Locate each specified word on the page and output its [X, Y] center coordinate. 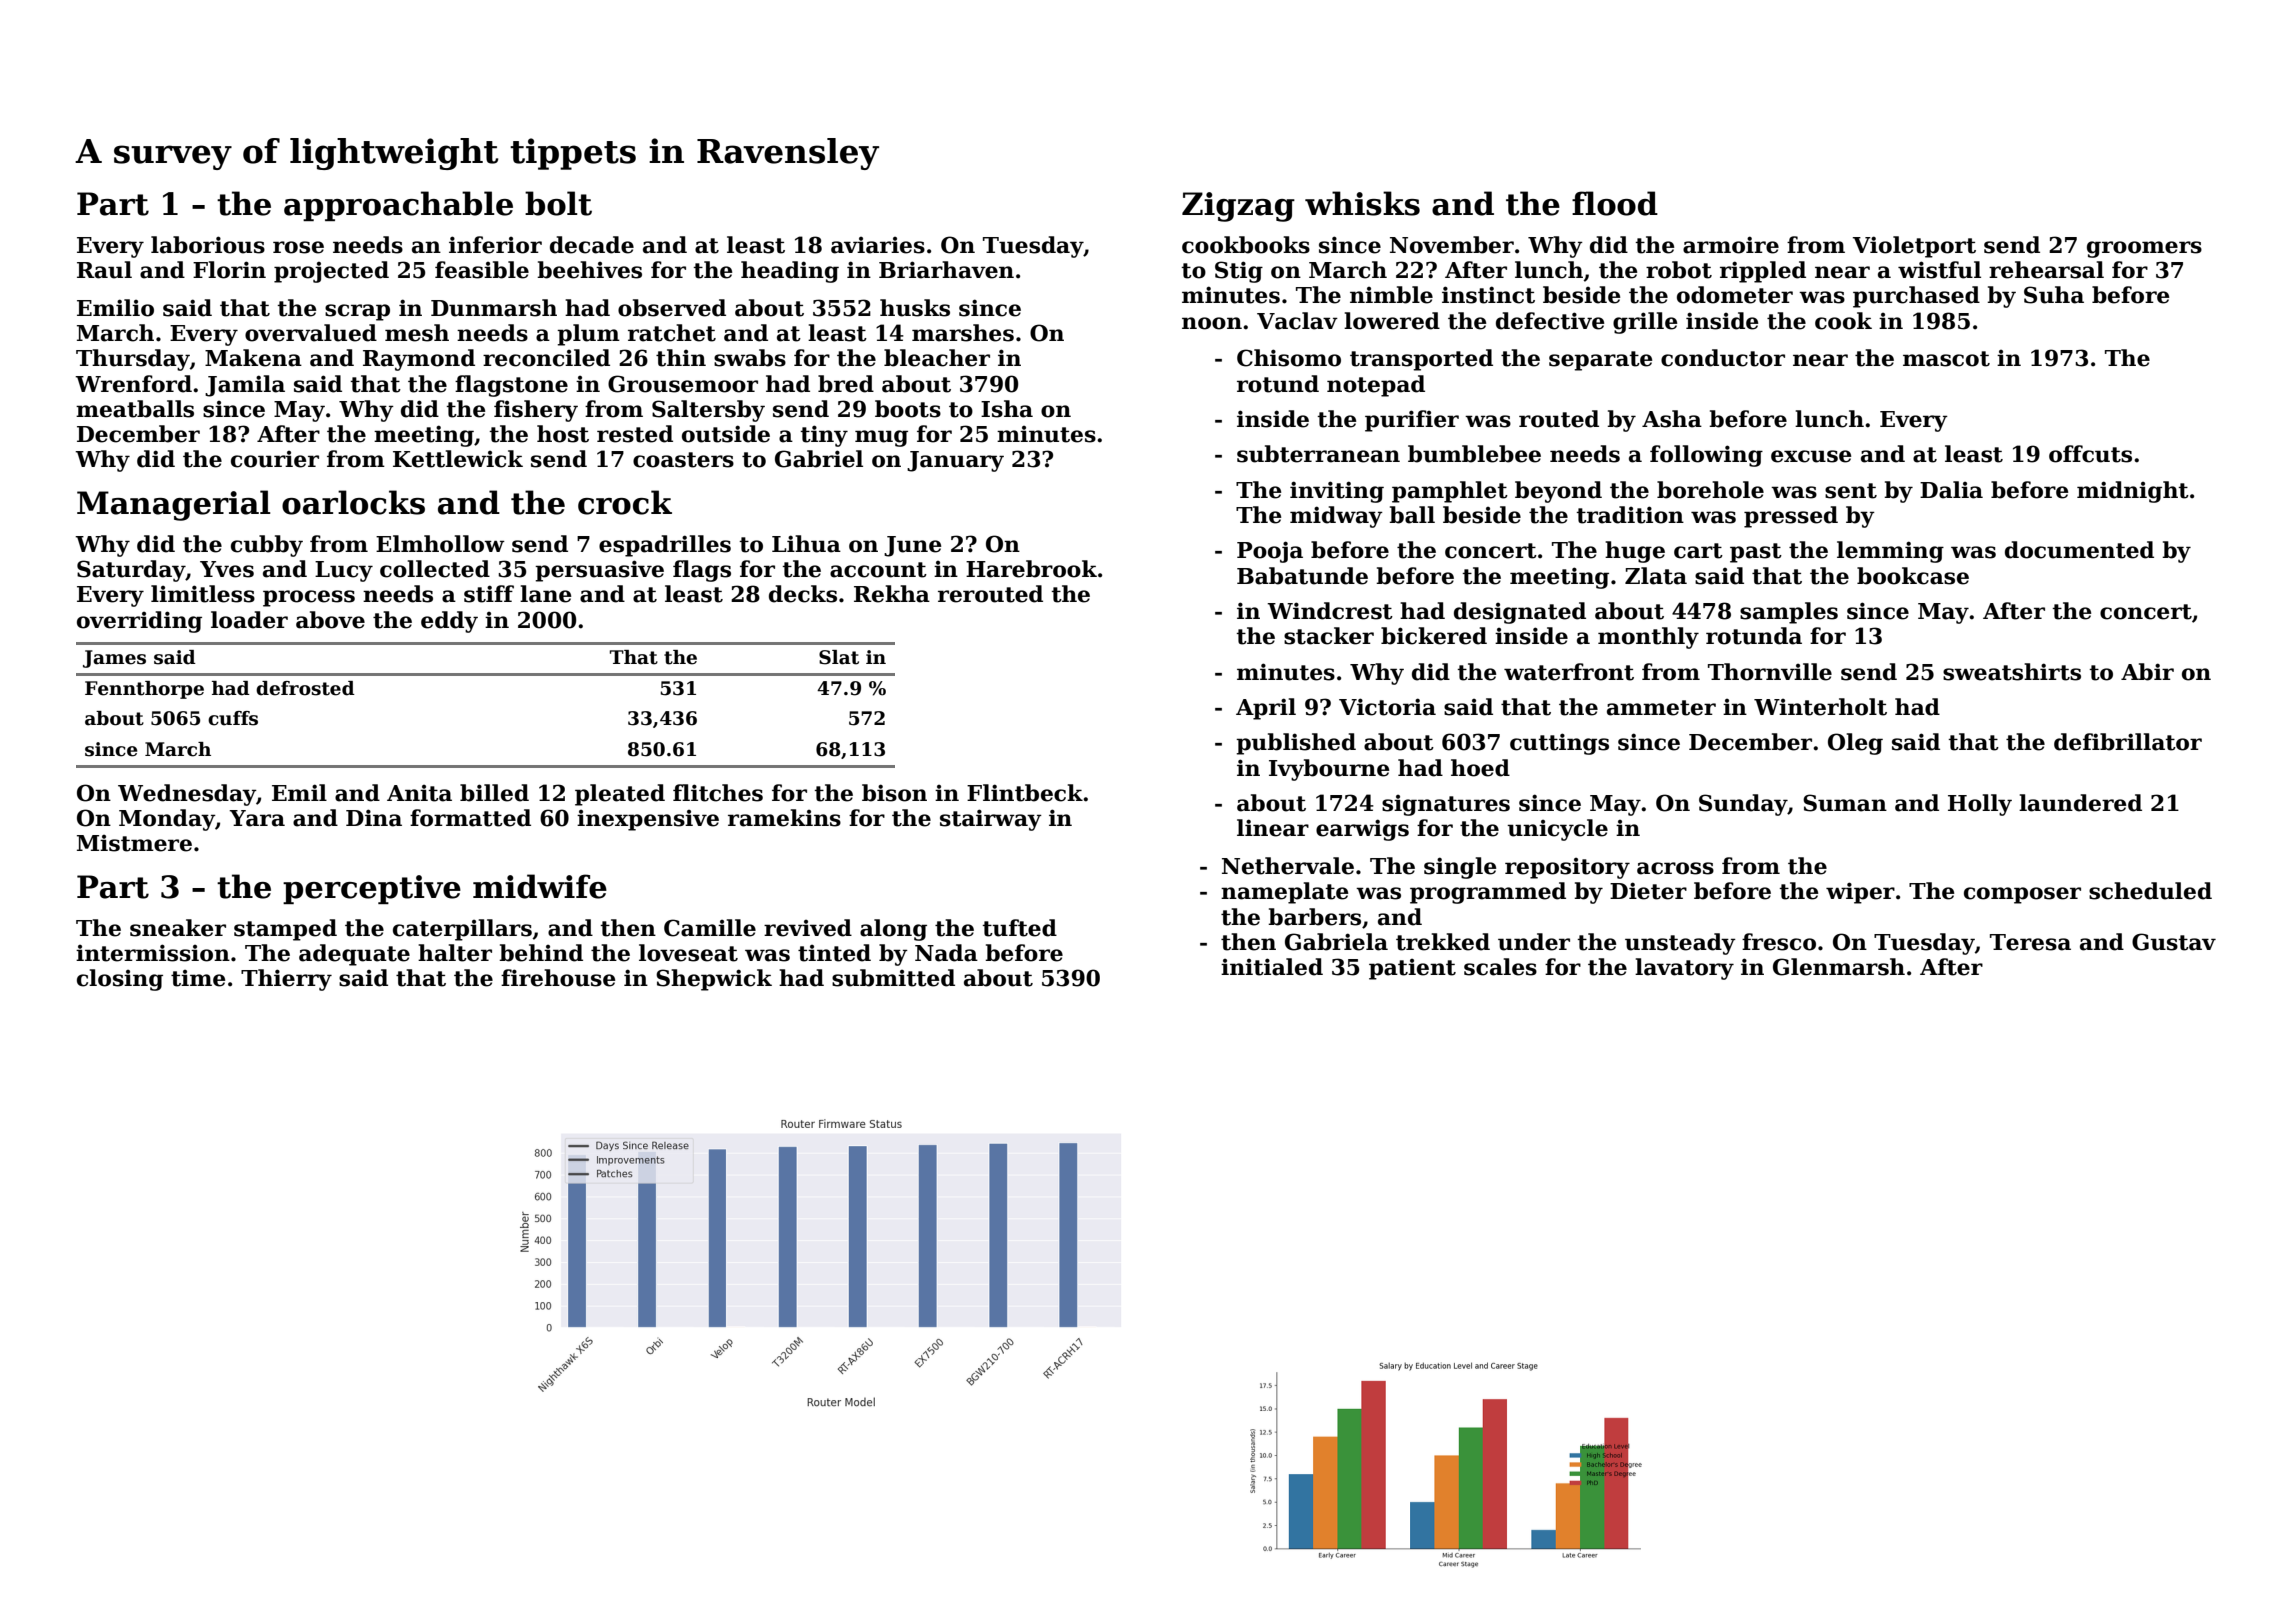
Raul [104, 270]
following [1706, 456]
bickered [1434, 636]
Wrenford [133, 384]
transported [1421, 360]
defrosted [305, 688]
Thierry [286, 980]
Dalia [1951, 490]
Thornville [1770, 672]
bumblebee [1474, 454]
